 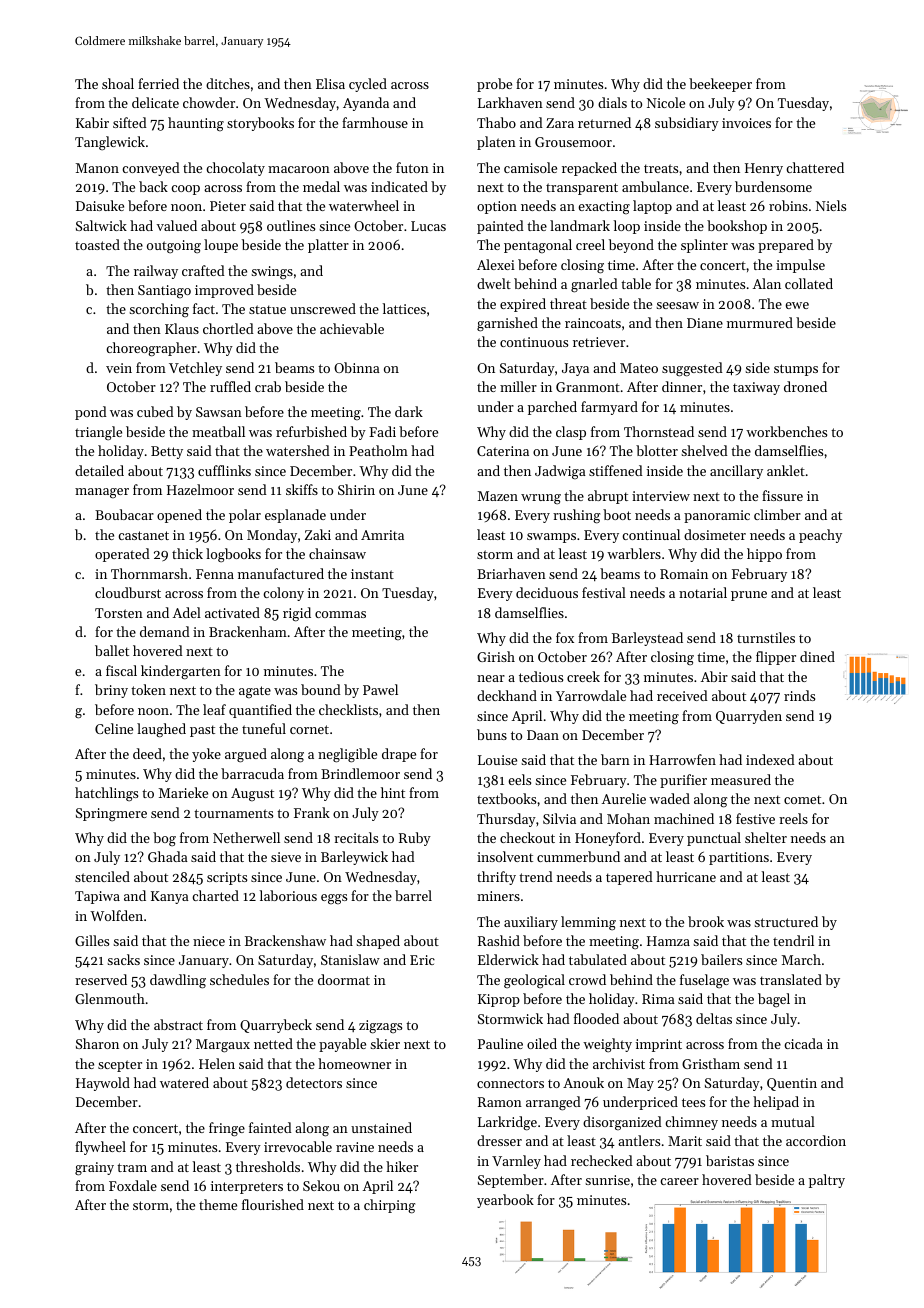 I want to click on theme, so click(x=218, y=1204).
